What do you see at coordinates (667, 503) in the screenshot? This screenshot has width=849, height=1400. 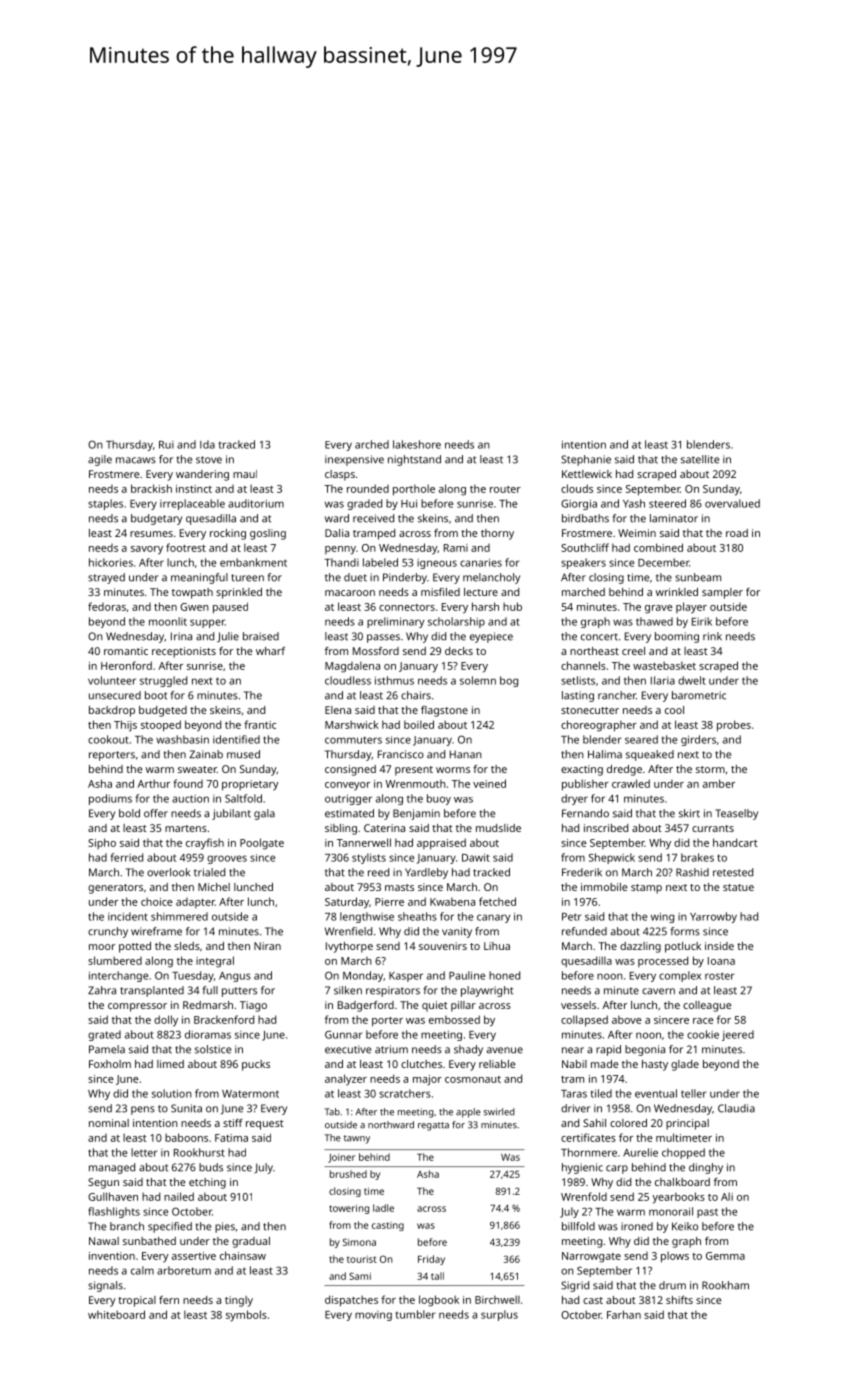 I see `steered` at bounding box center [667, 503].
